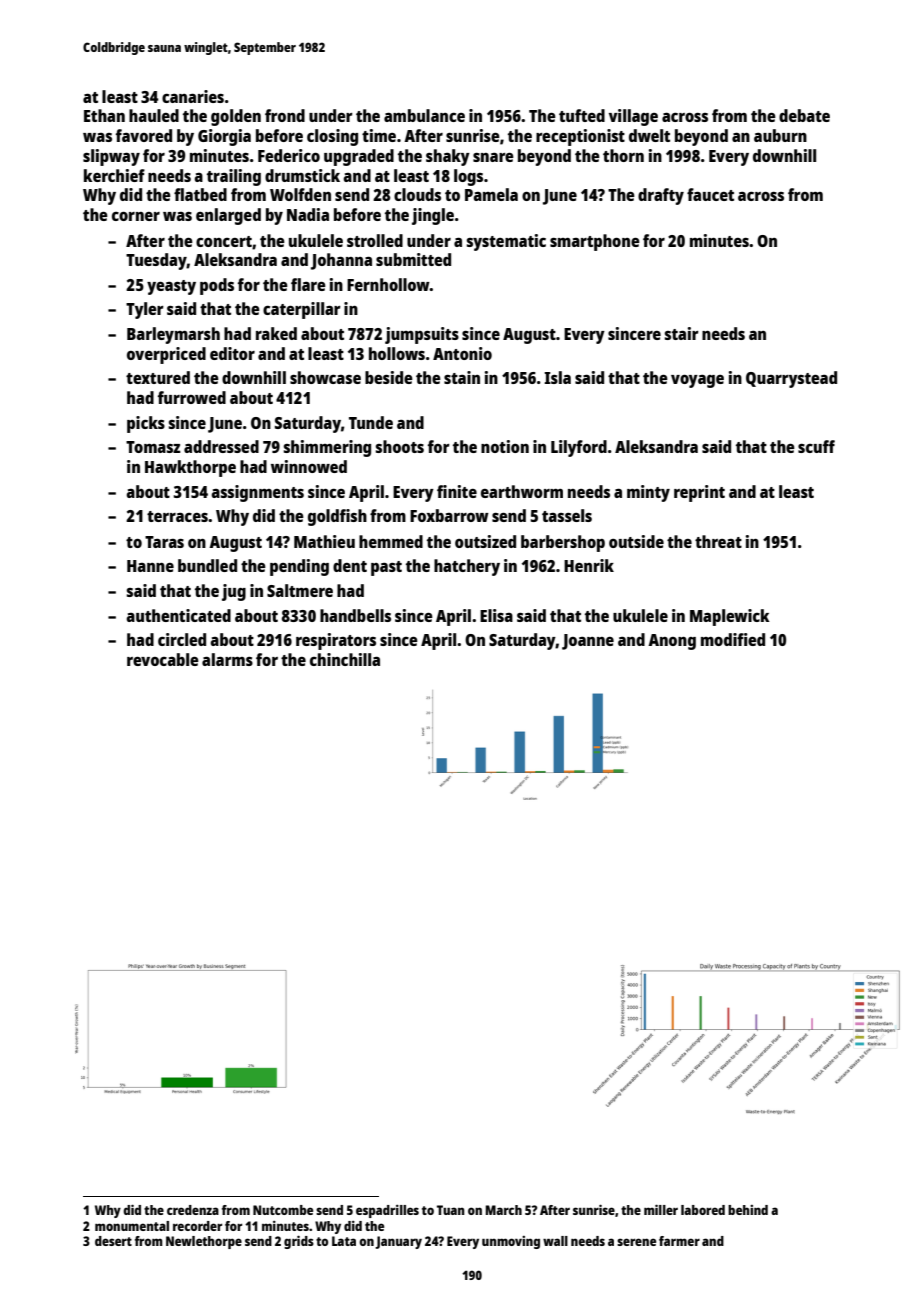  I want to click on chinchilla, so click(345, 659).
